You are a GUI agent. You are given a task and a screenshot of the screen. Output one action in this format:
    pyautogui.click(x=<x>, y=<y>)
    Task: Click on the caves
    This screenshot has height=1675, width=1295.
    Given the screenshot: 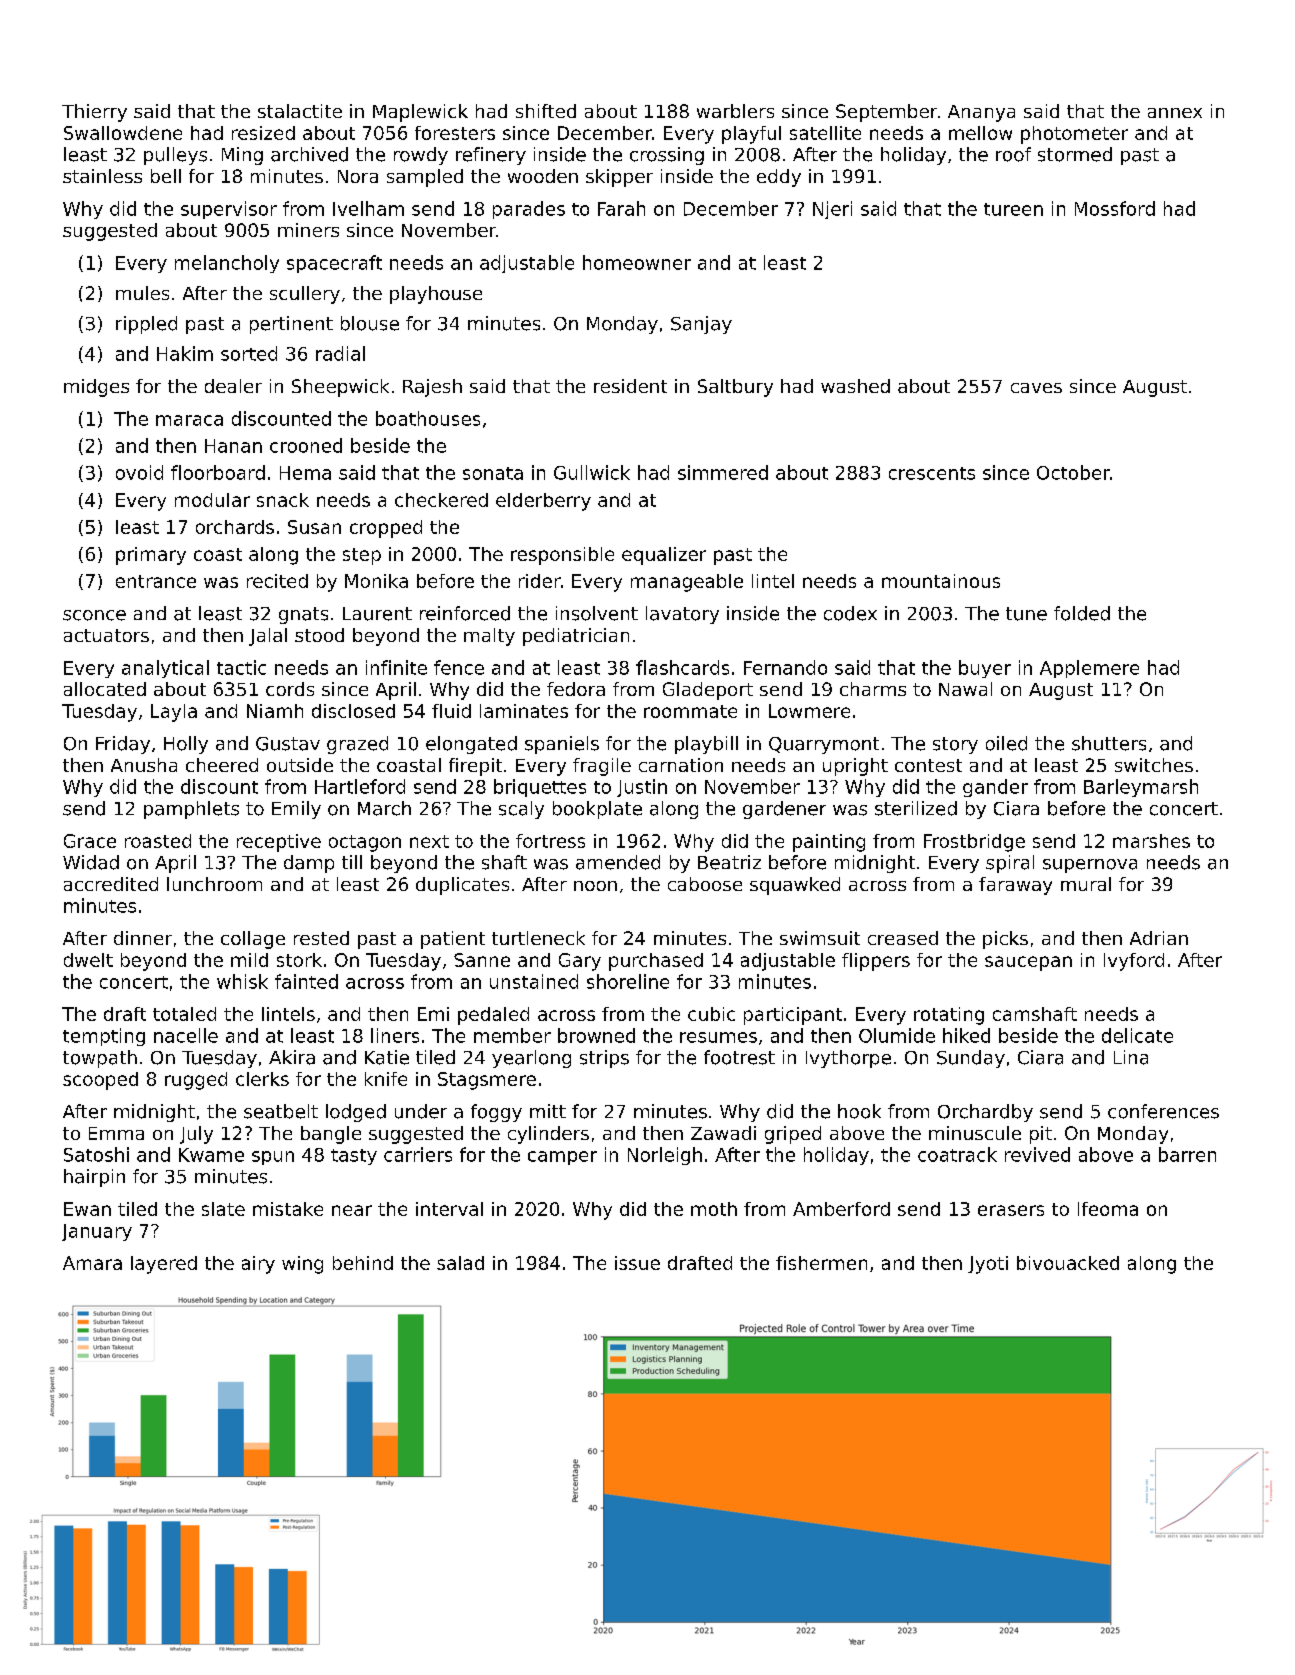 What is the action you would take?
    pyautogui.click(x=1036, y=388)
